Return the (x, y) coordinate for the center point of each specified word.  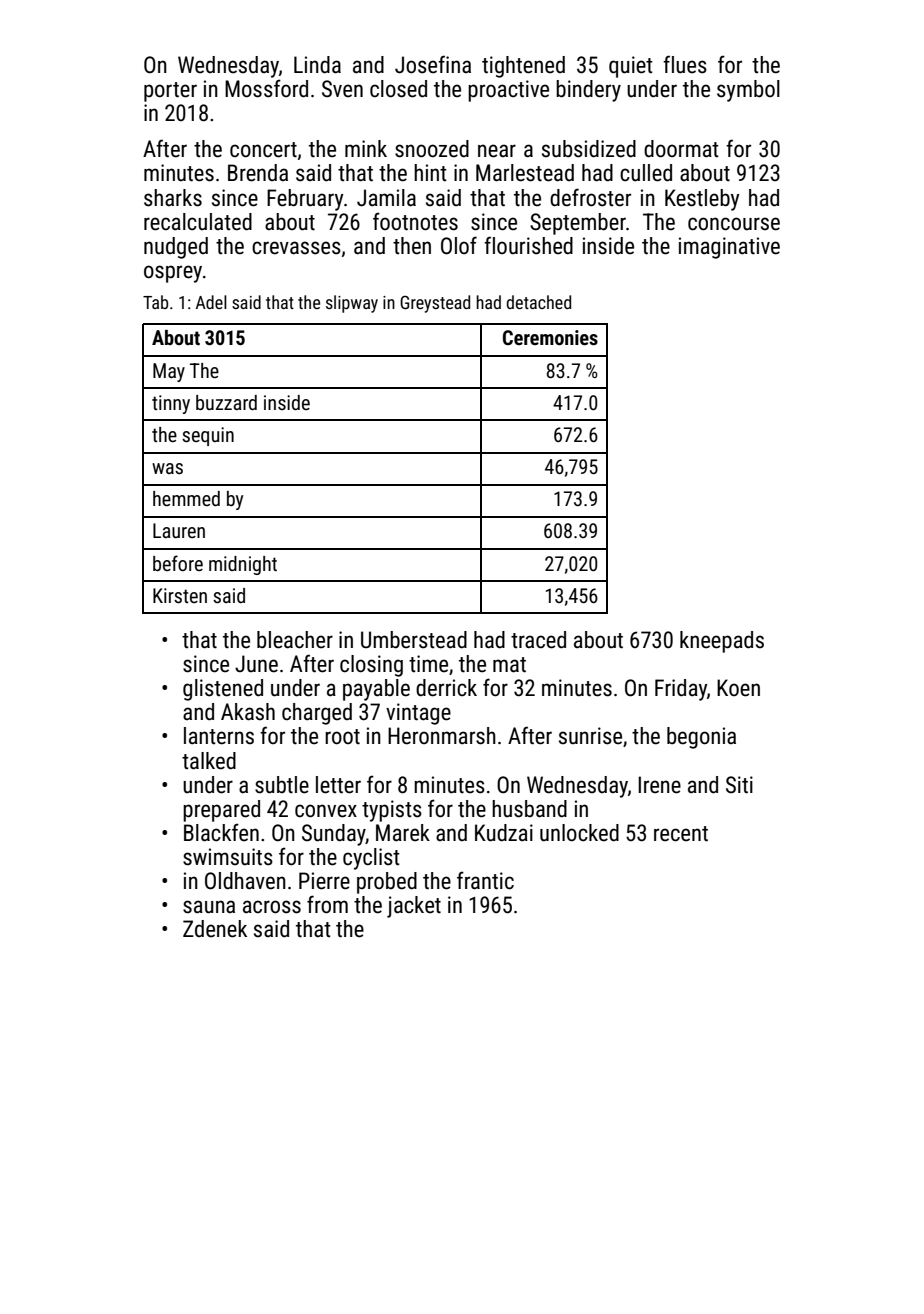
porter (170, 92)
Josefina (433, 64)
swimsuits (228, 857)
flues (685, 64)
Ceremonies (550, 337)
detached (539, 302)
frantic (485, 880)
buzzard (226, 402)
